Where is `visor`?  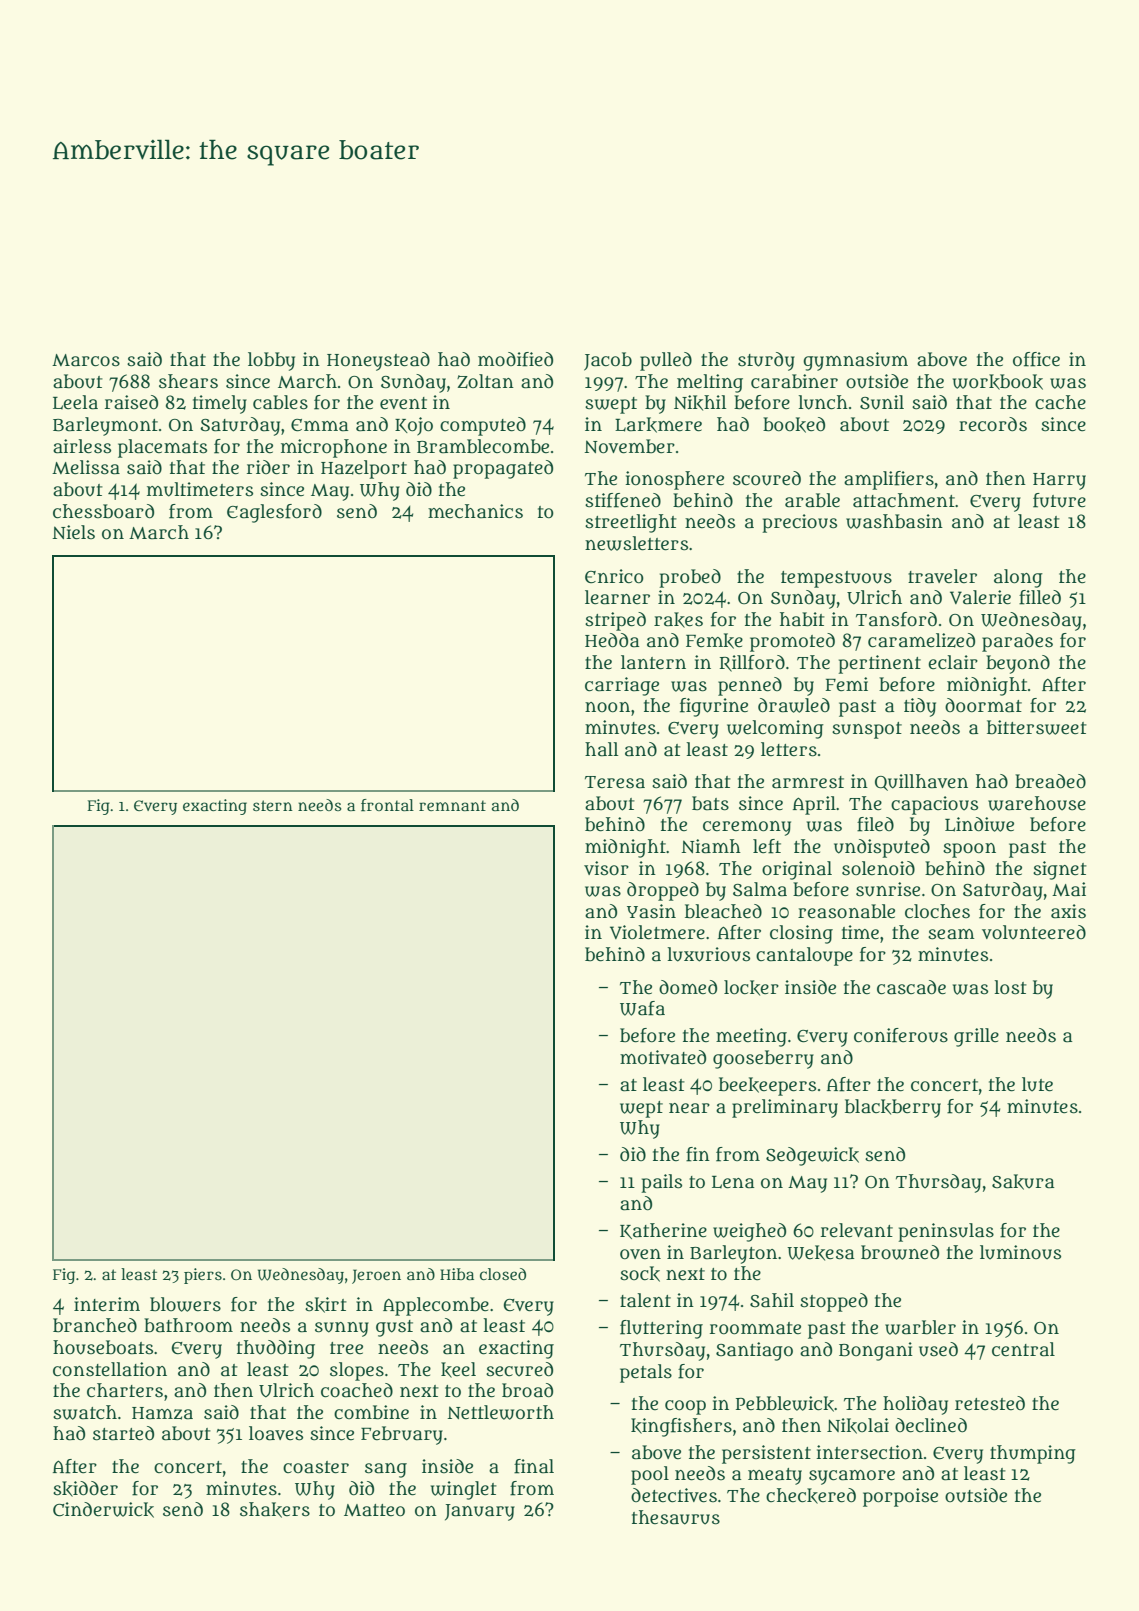
visor is located at coordinates (606, 868).
